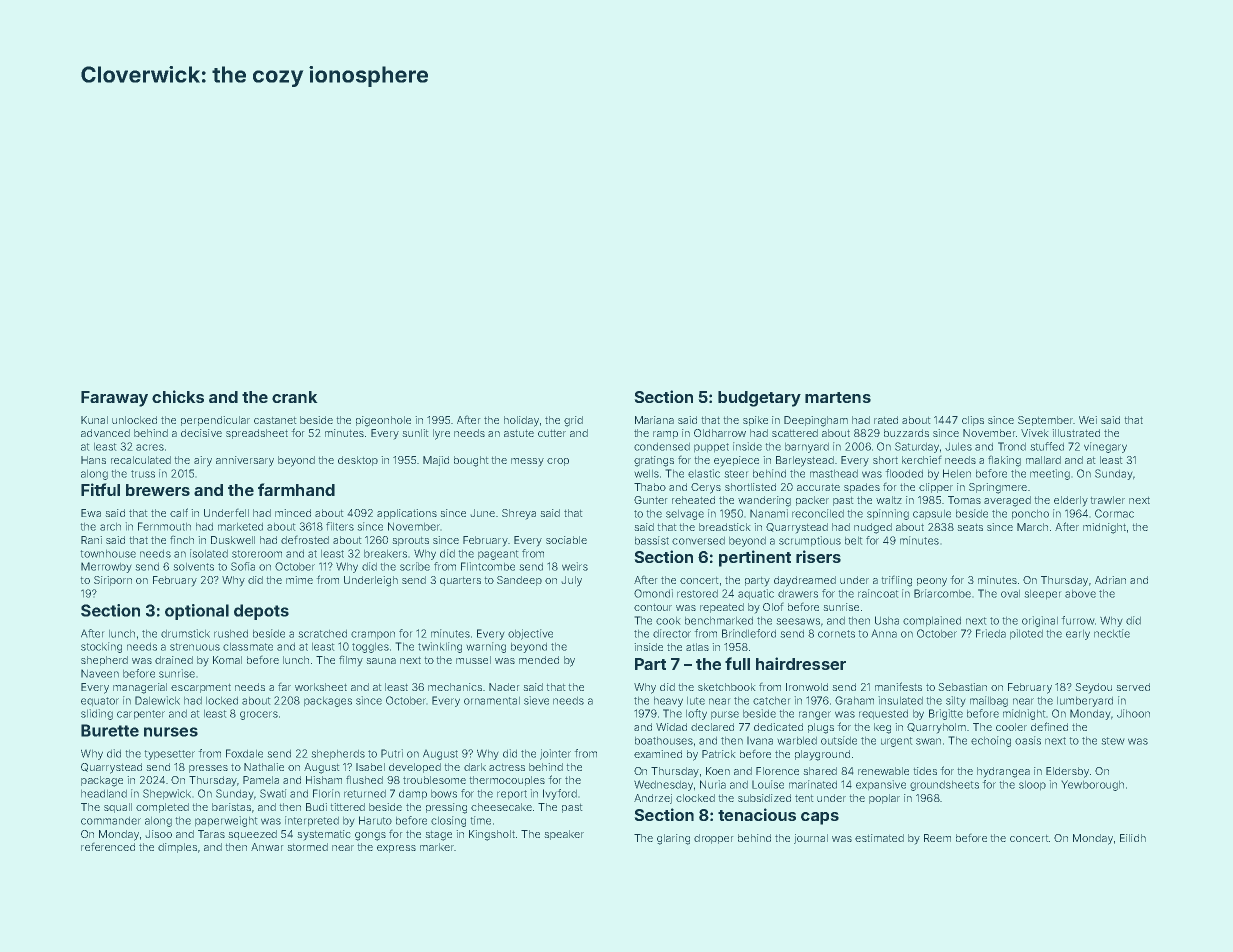 This page has height=952, width=1233. Describe the element at coordinates (492, 700) in the page. I see `ornamental` at that location.
